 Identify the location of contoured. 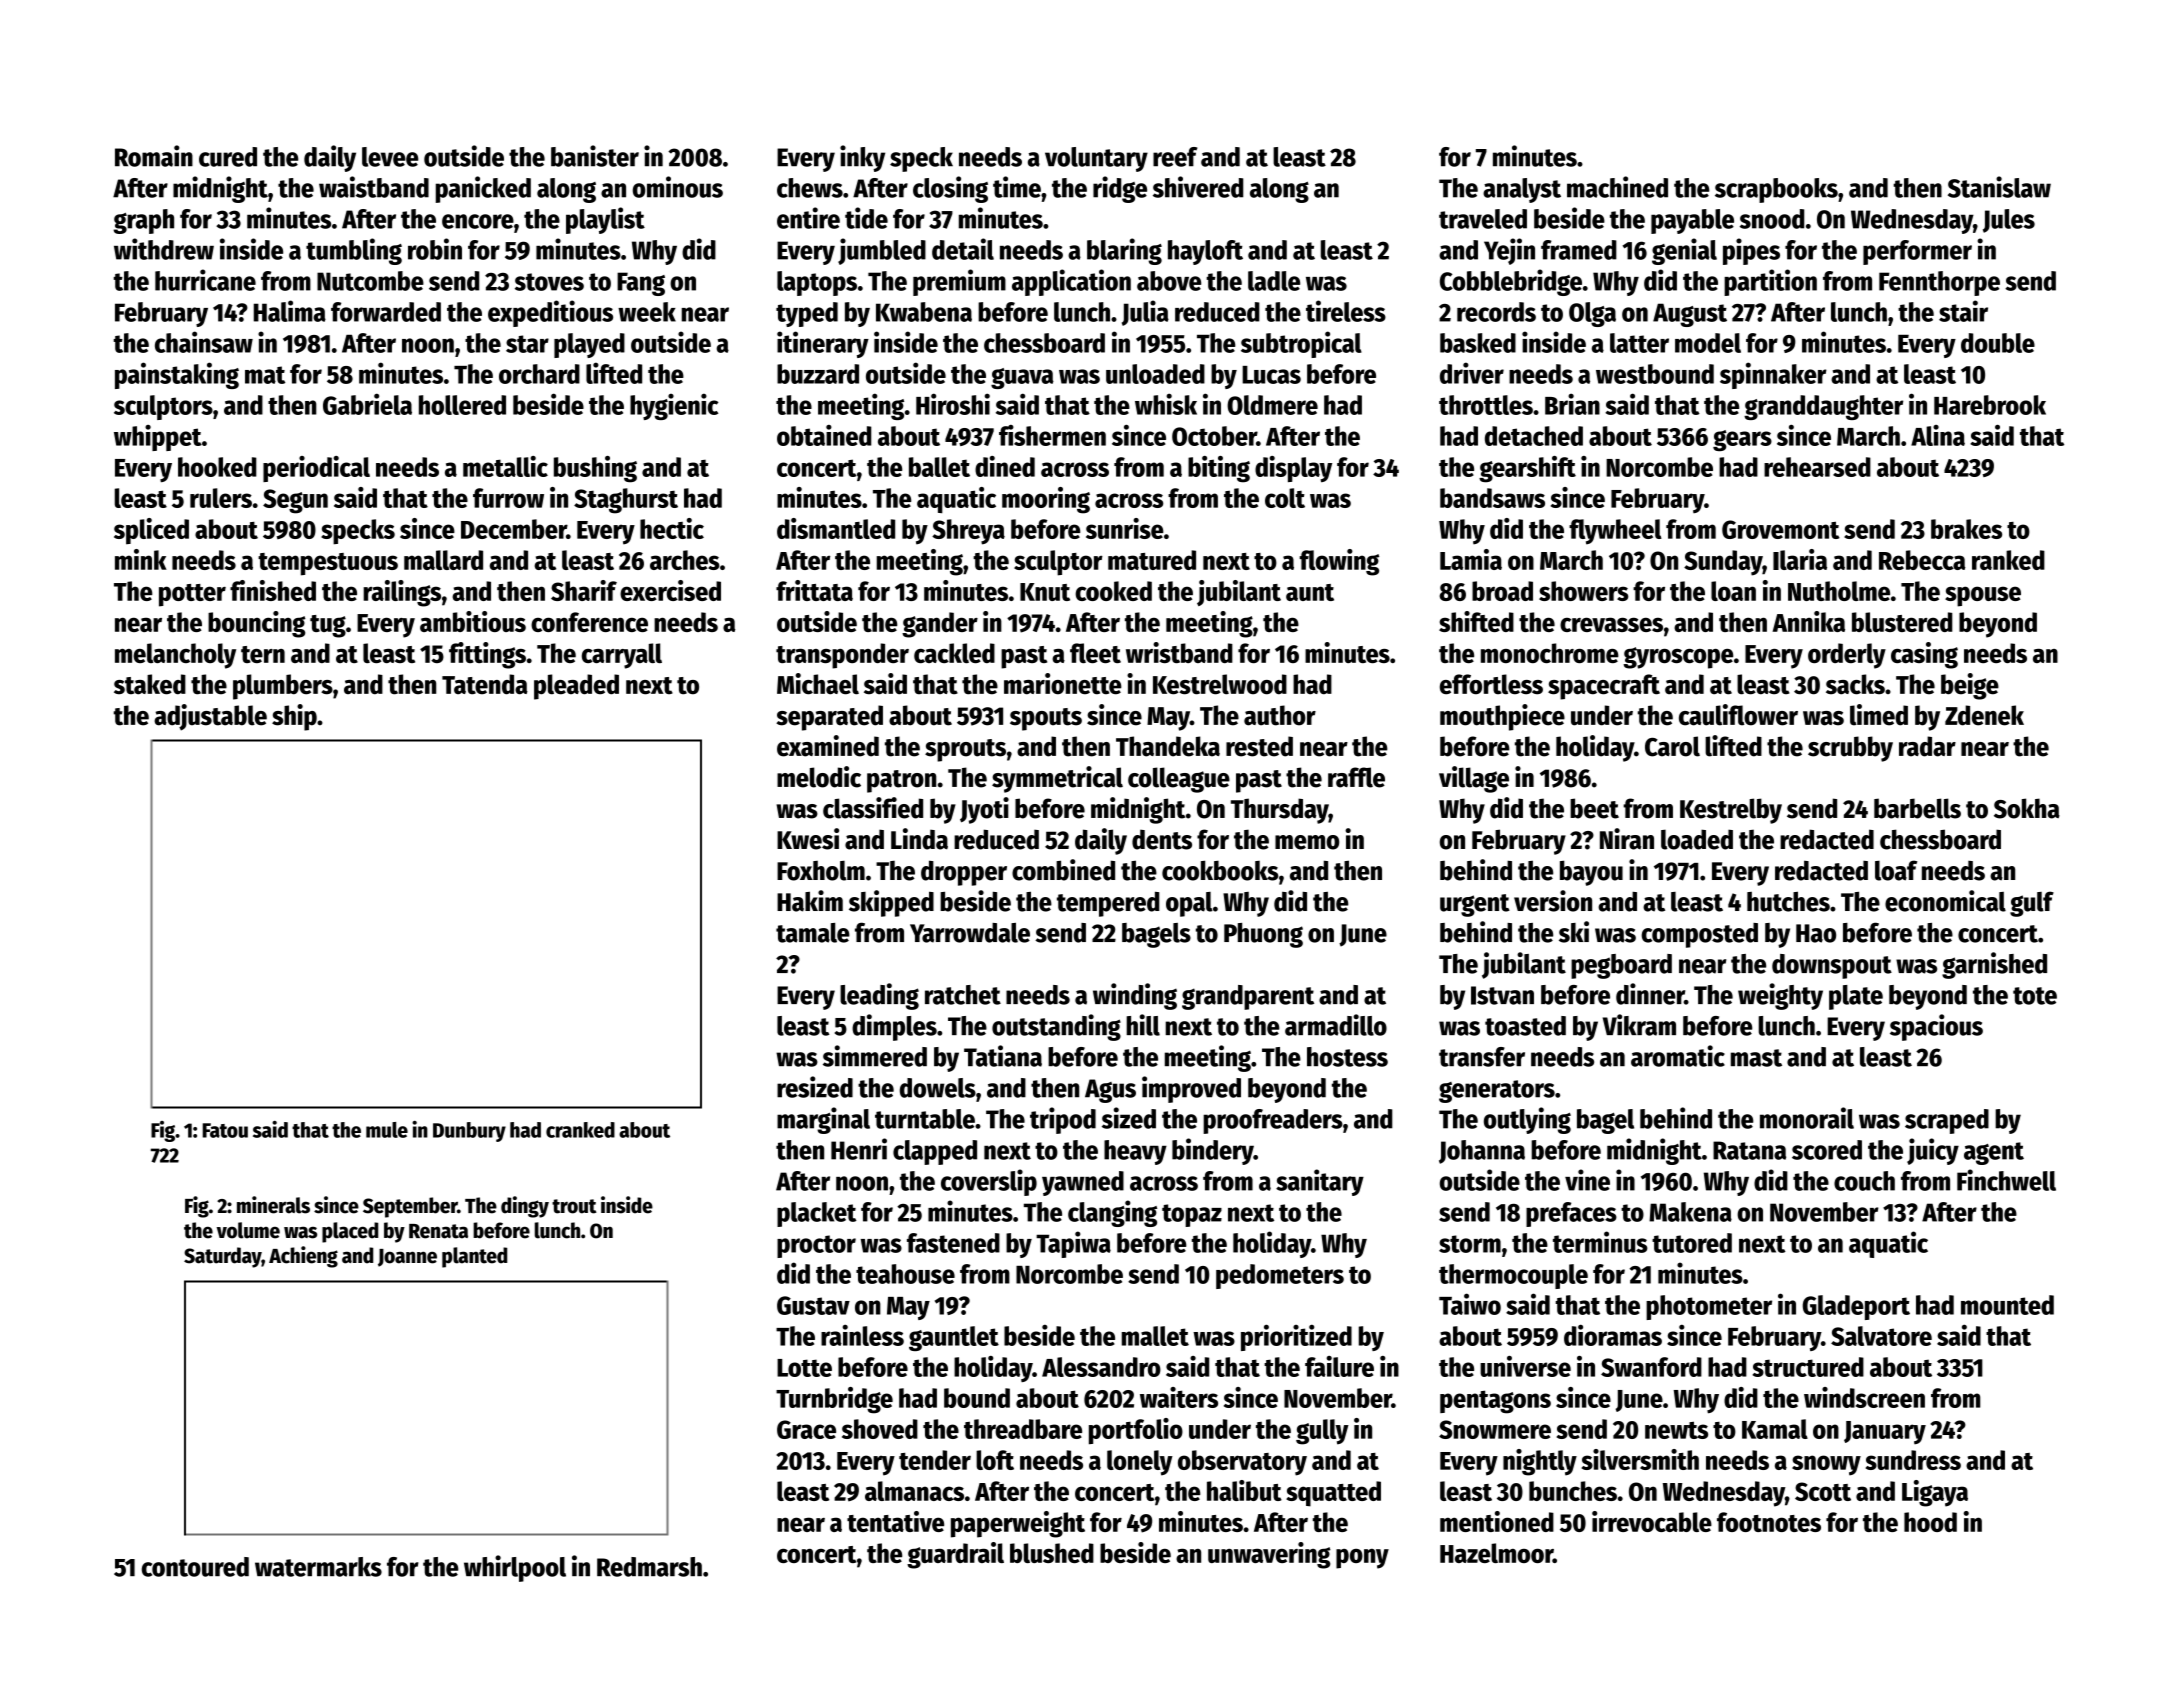
(195, 1567).
